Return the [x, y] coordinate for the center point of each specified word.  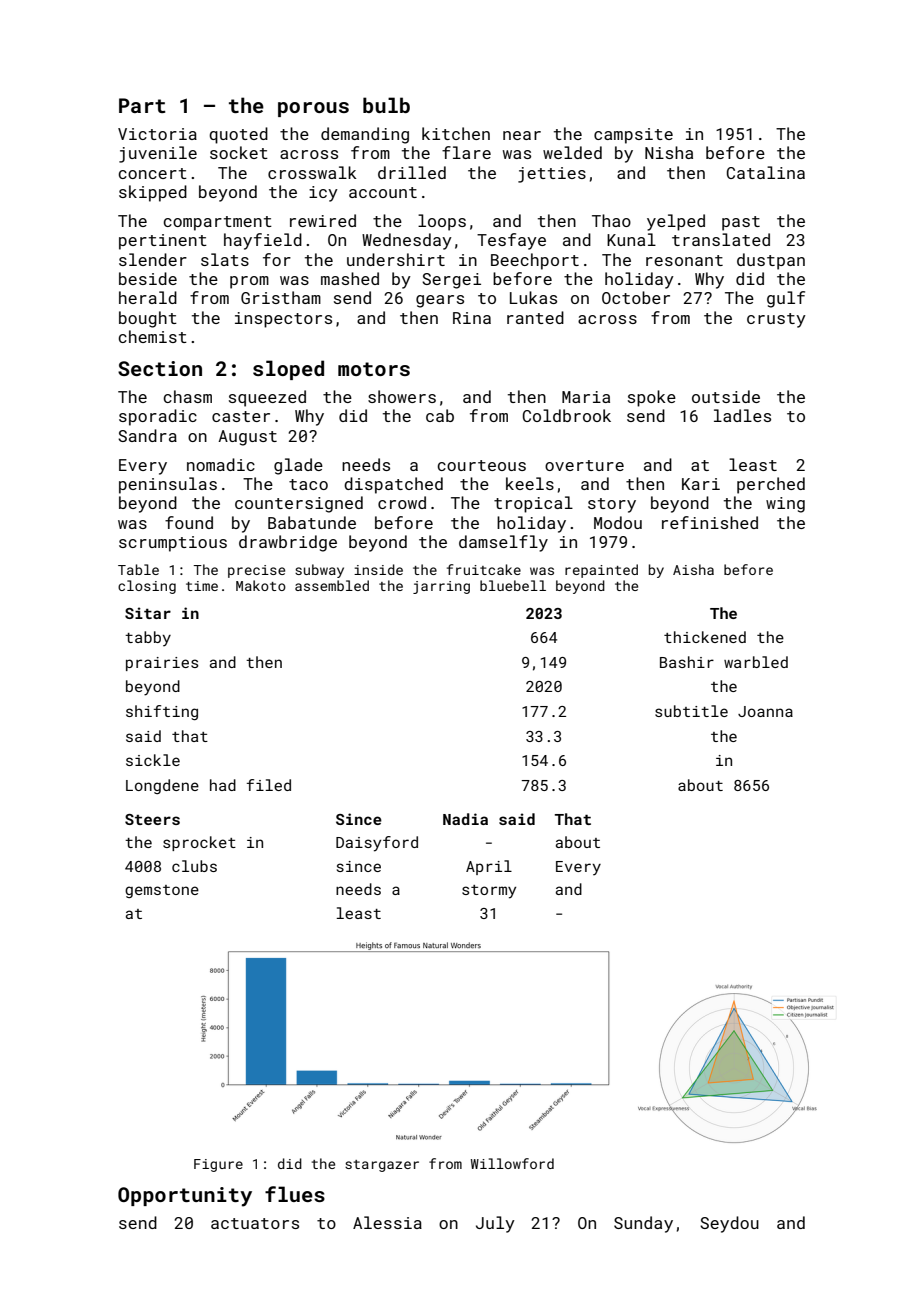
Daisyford [377, 844]
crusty [776, 320]
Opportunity [185, 1197]
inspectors [283, 320]
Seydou [729, 1224]
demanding [365, 135]
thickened [705, 637]
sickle [153, 760]
